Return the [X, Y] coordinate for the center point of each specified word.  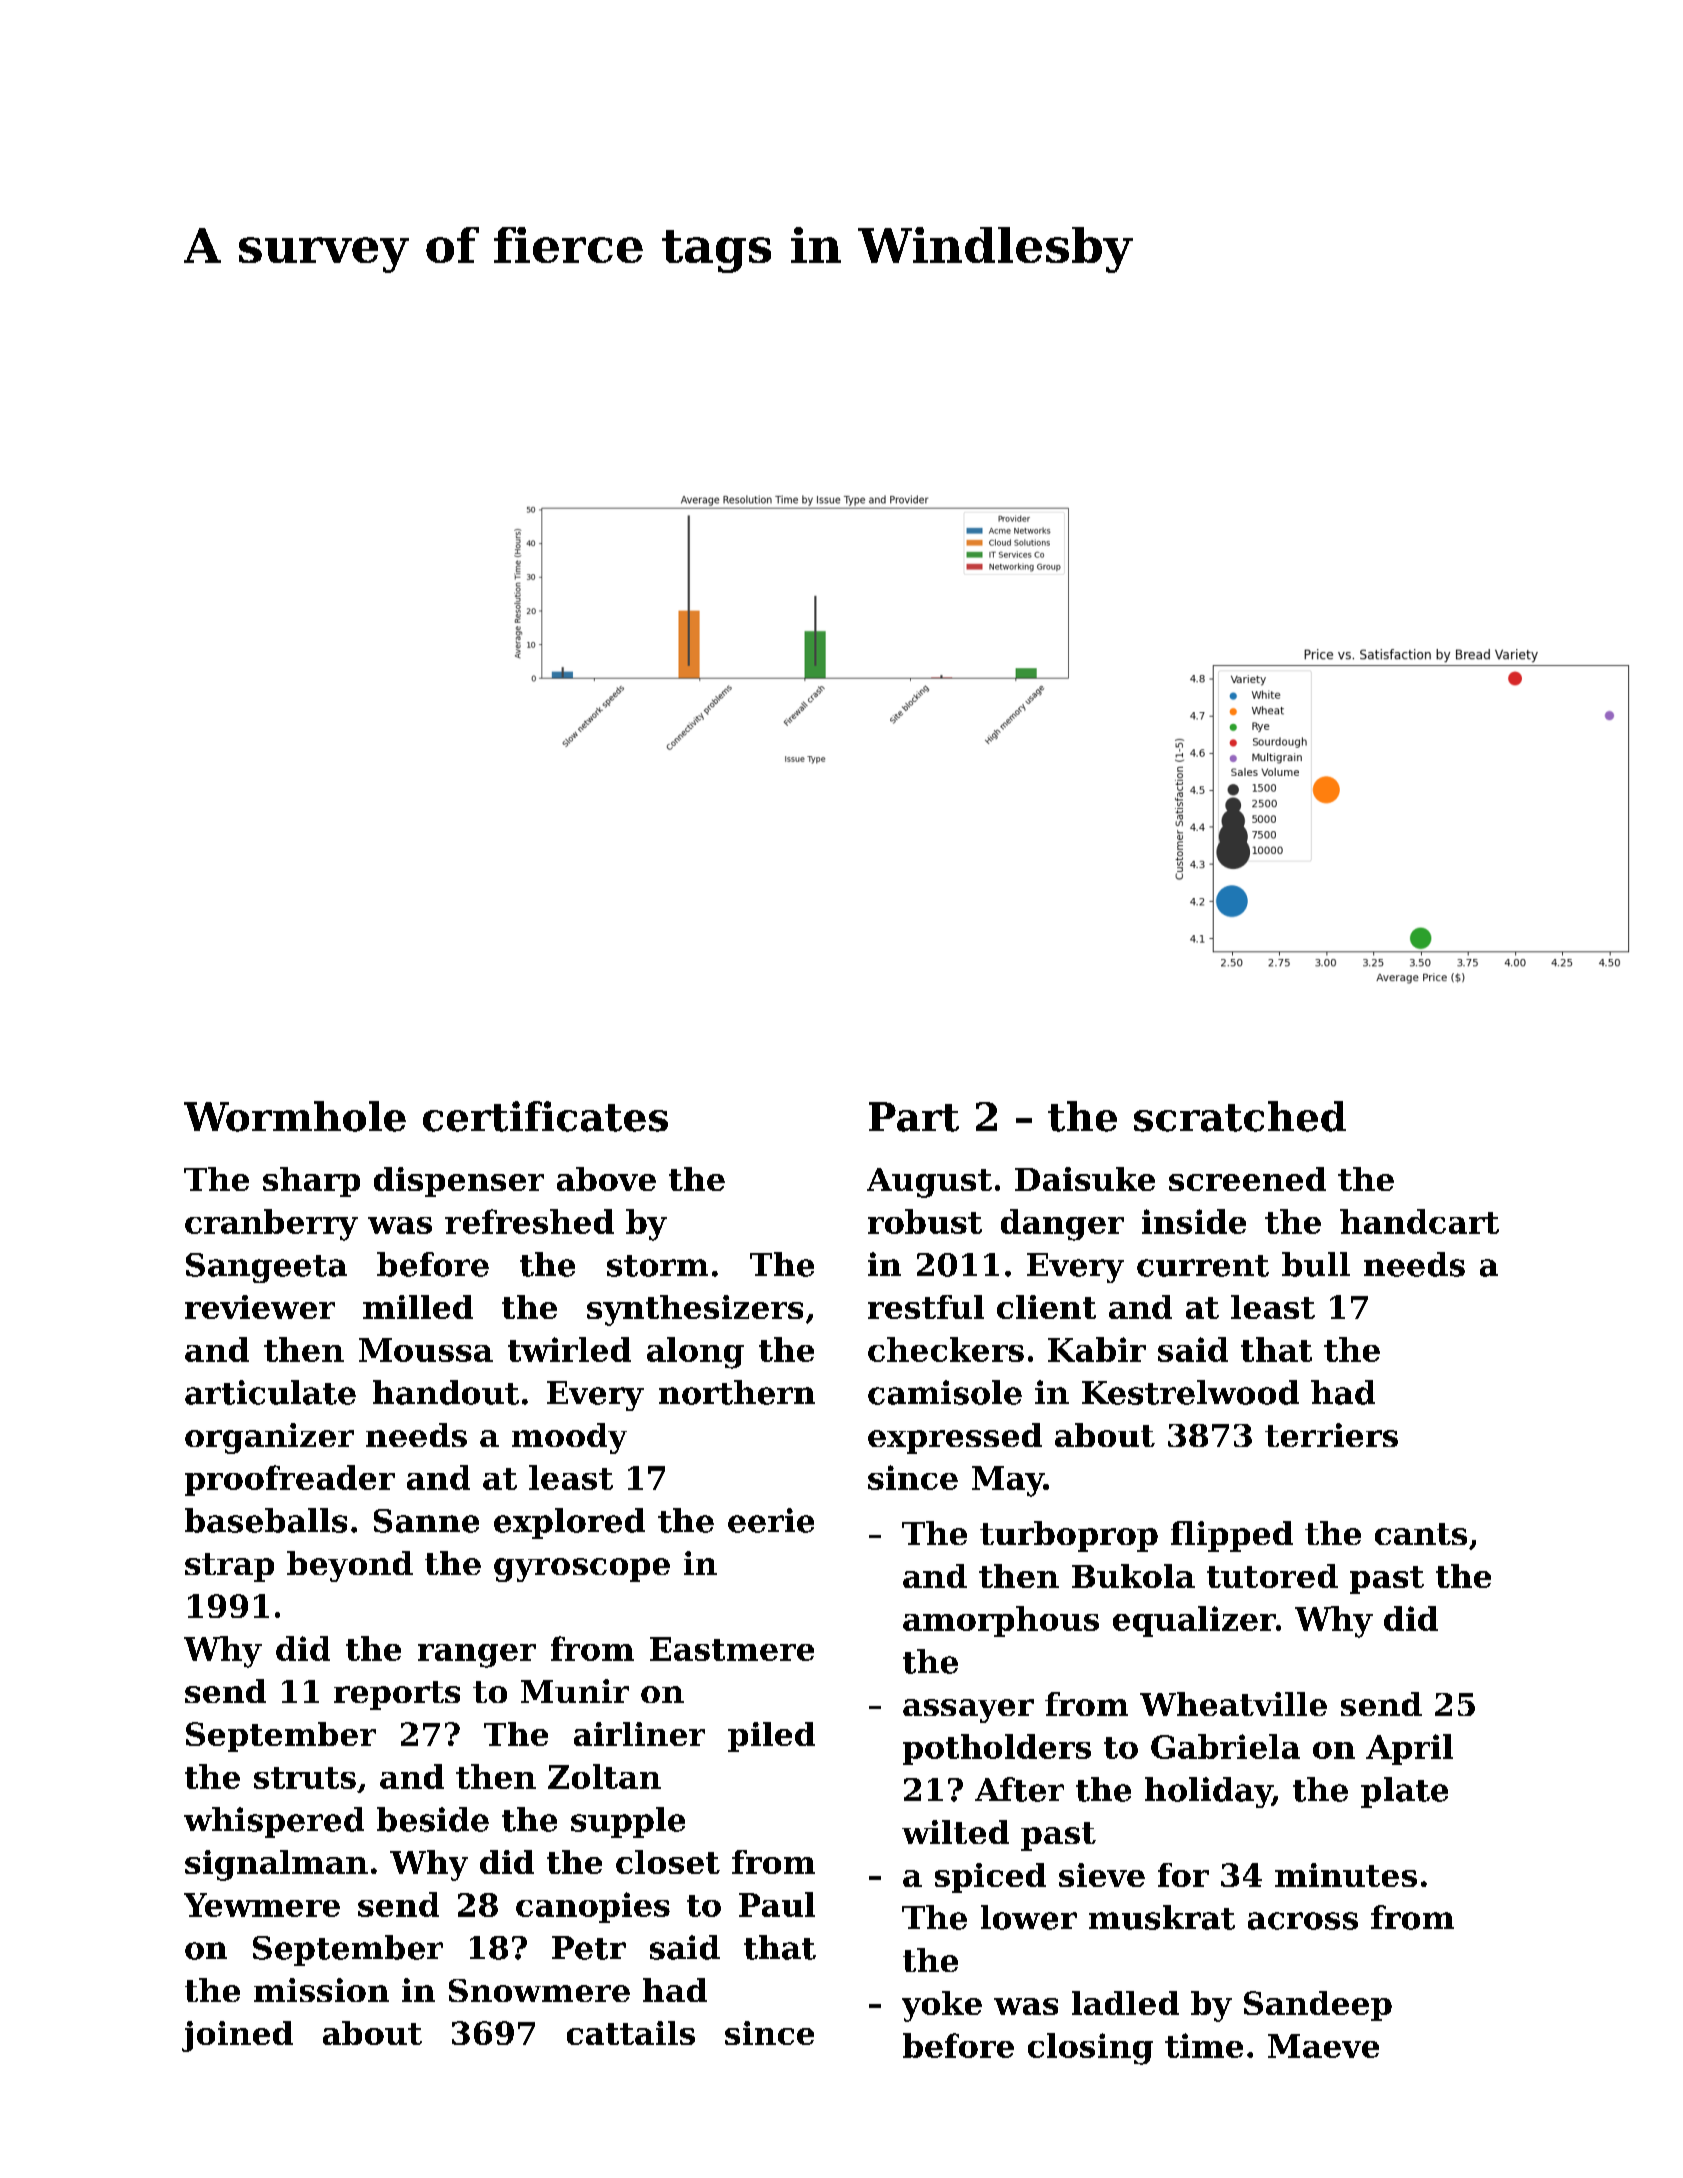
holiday [1208, 1792]
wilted [955, 1832]
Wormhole [295, 1116]
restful [926, 1307]
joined [237, 2036]
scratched [1240, 1116]
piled [771, 1737]
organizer [269, 1438]
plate [1404, 1792]
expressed [955, 1438]
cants [1421, 1534]
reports [397, 1695]
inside [1194, 1221]
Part [914, 1117]
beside [433, 1819]
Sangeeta [266, 1268]
